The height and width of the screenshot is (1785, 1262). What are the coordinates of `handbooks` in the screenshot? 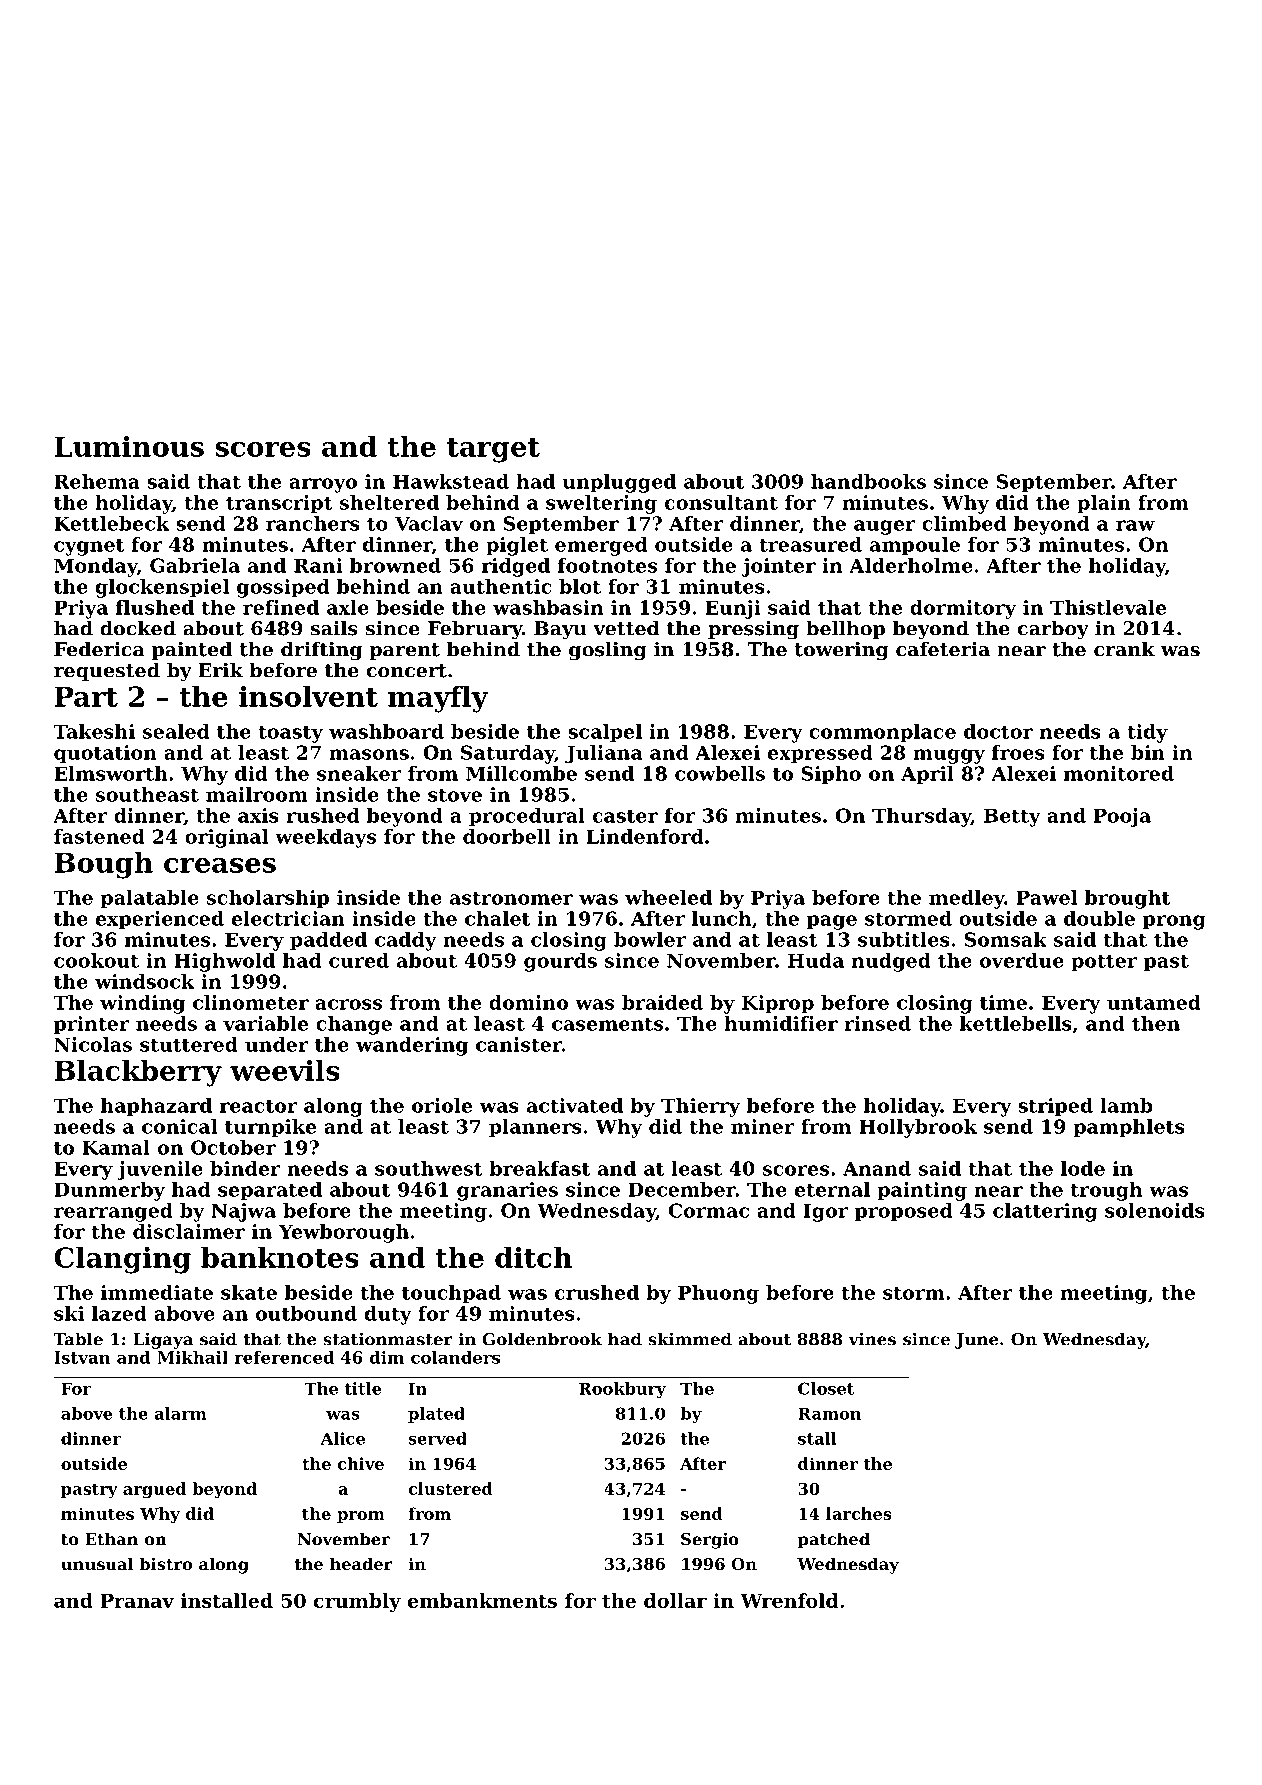 It's located at (868, 481).
